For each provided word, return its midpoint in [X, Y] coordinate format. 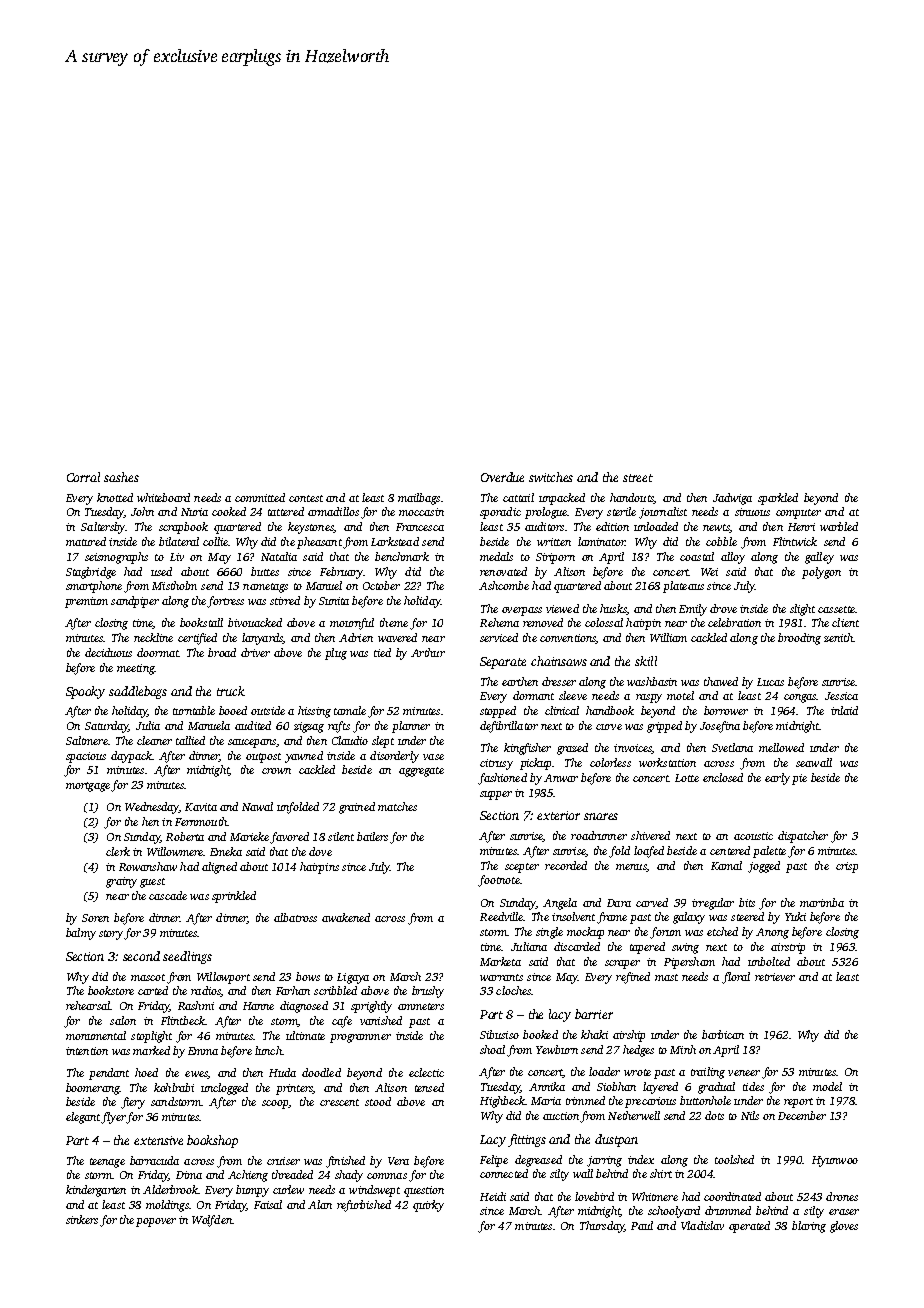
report [798, 1103]
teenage [107, 1163]
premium [86, 602]
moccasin [421, 512]
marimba [822, 902]
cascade [168, 895]
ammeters [421, 1006]
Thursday [602, 1227]
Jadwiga [732, 499]
